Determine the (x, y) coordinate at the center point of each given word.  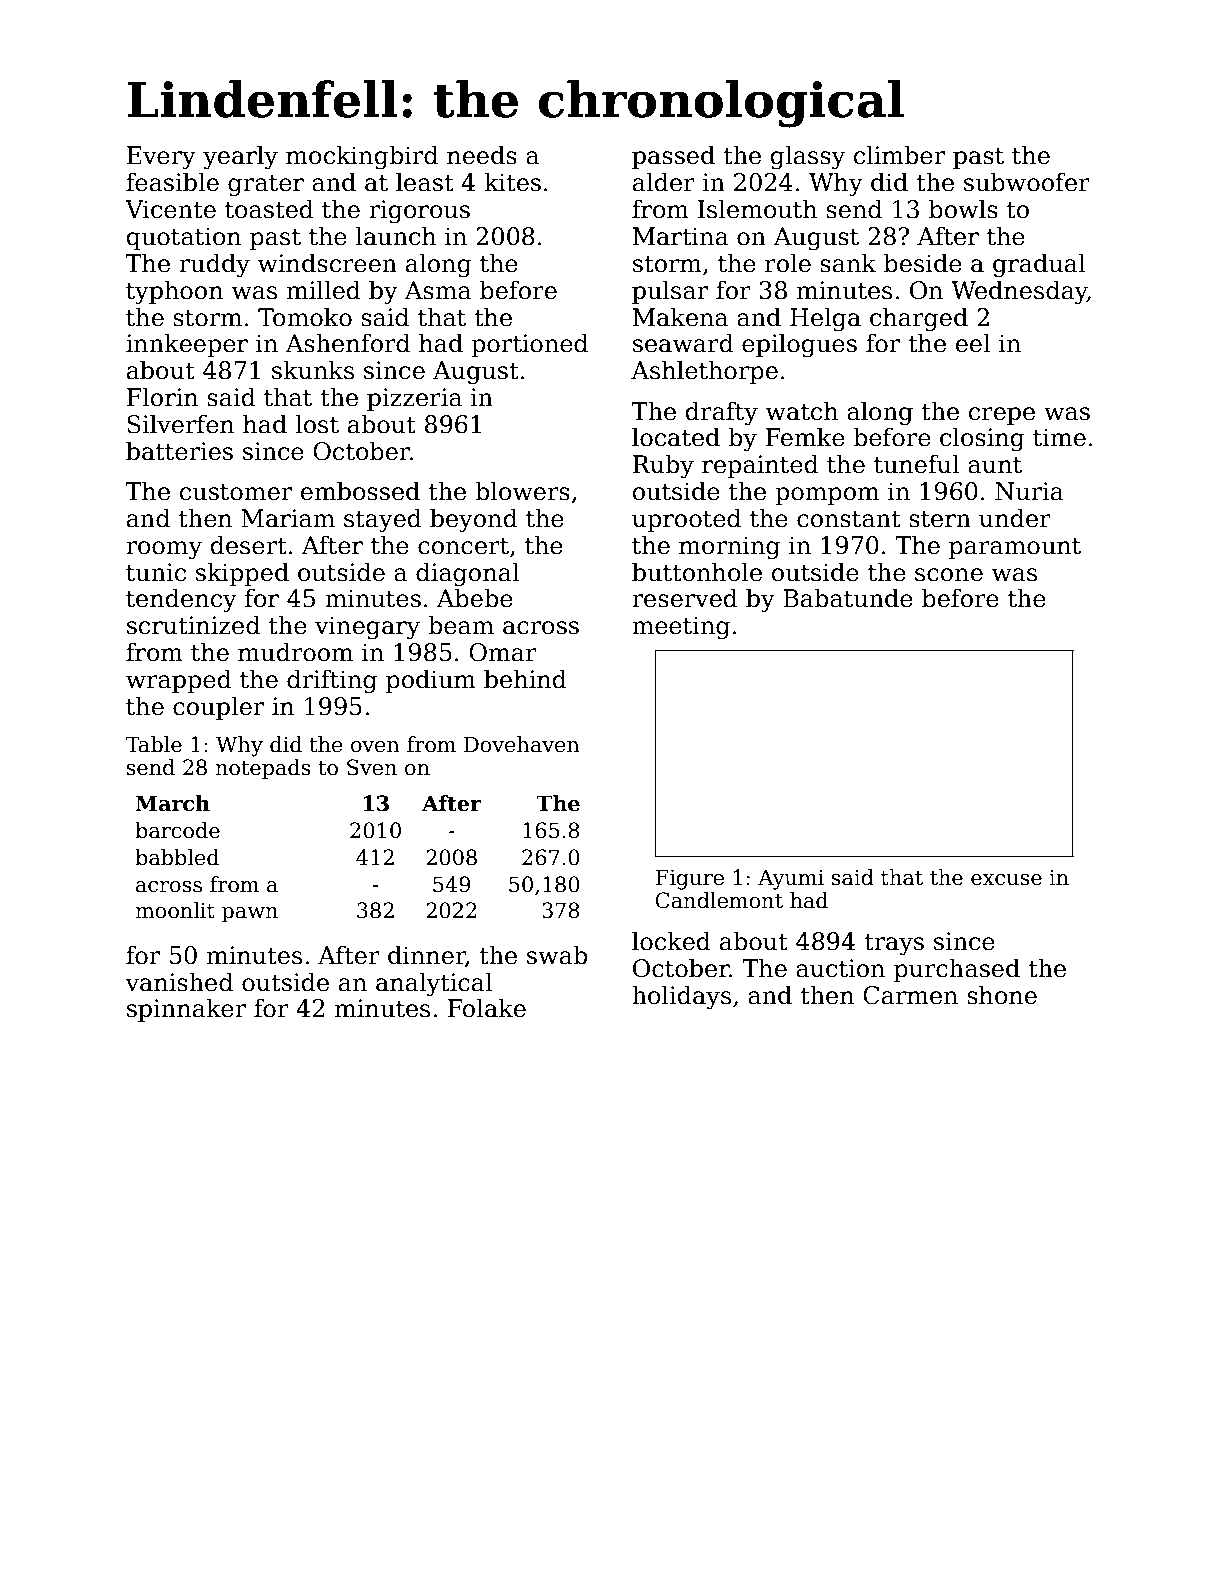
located (676, 437)
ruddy (214, 265)
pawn (250, 915)
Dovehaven (522, 744)
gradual (1039, 265)
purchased (957, 970)
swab (557, 955)
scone (949, 575)
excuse (1006, 880)
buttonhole (697, 572)
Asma (438, 290)
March (173, 803)
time (1059, 437)
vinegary (367, 628)
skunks (313, 370)
